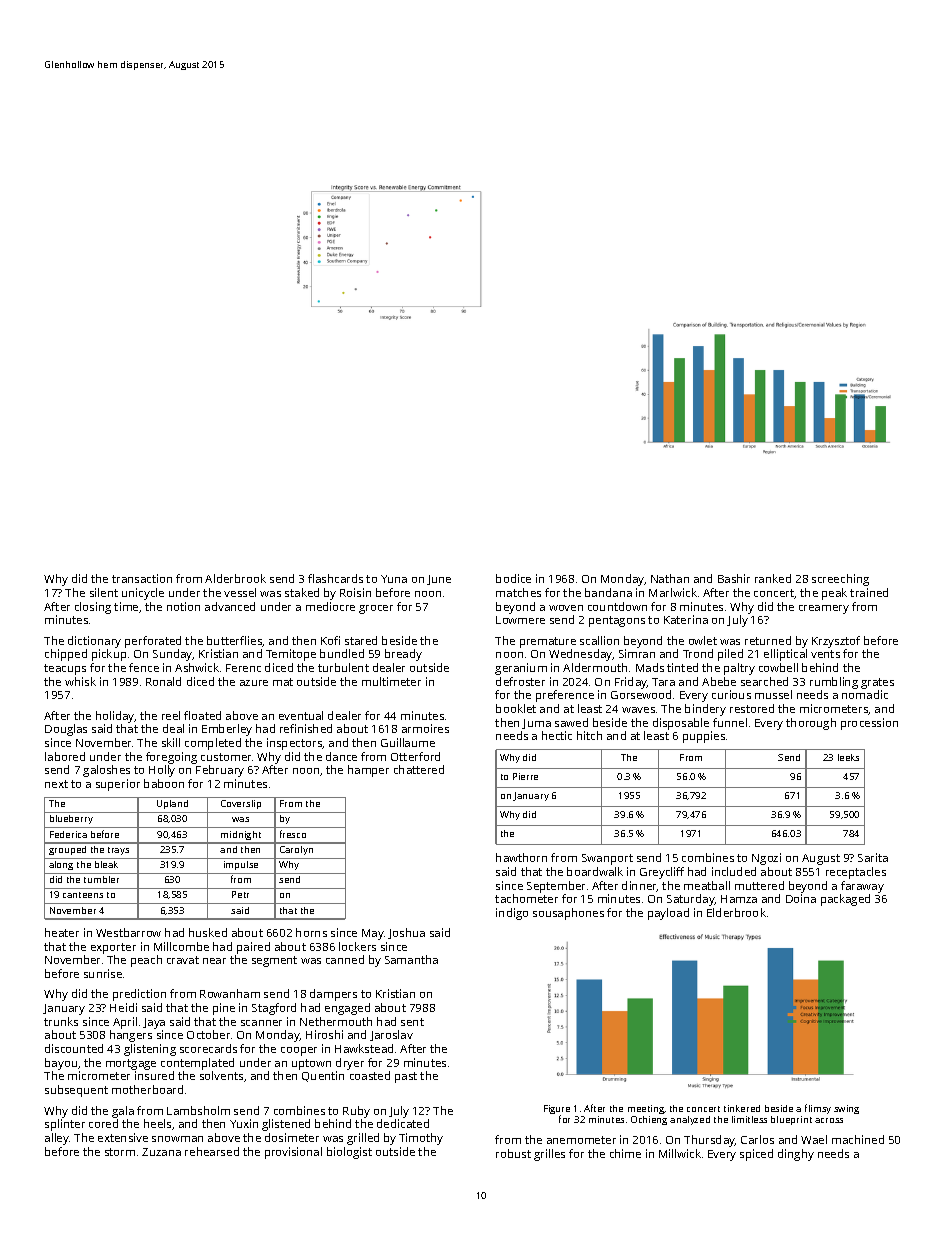 The width and height of the document is (952, 1233). What do you see at coordinates (161, 1152) in the document?
I see `Zuzana` at bounding box center [161, 1152].
